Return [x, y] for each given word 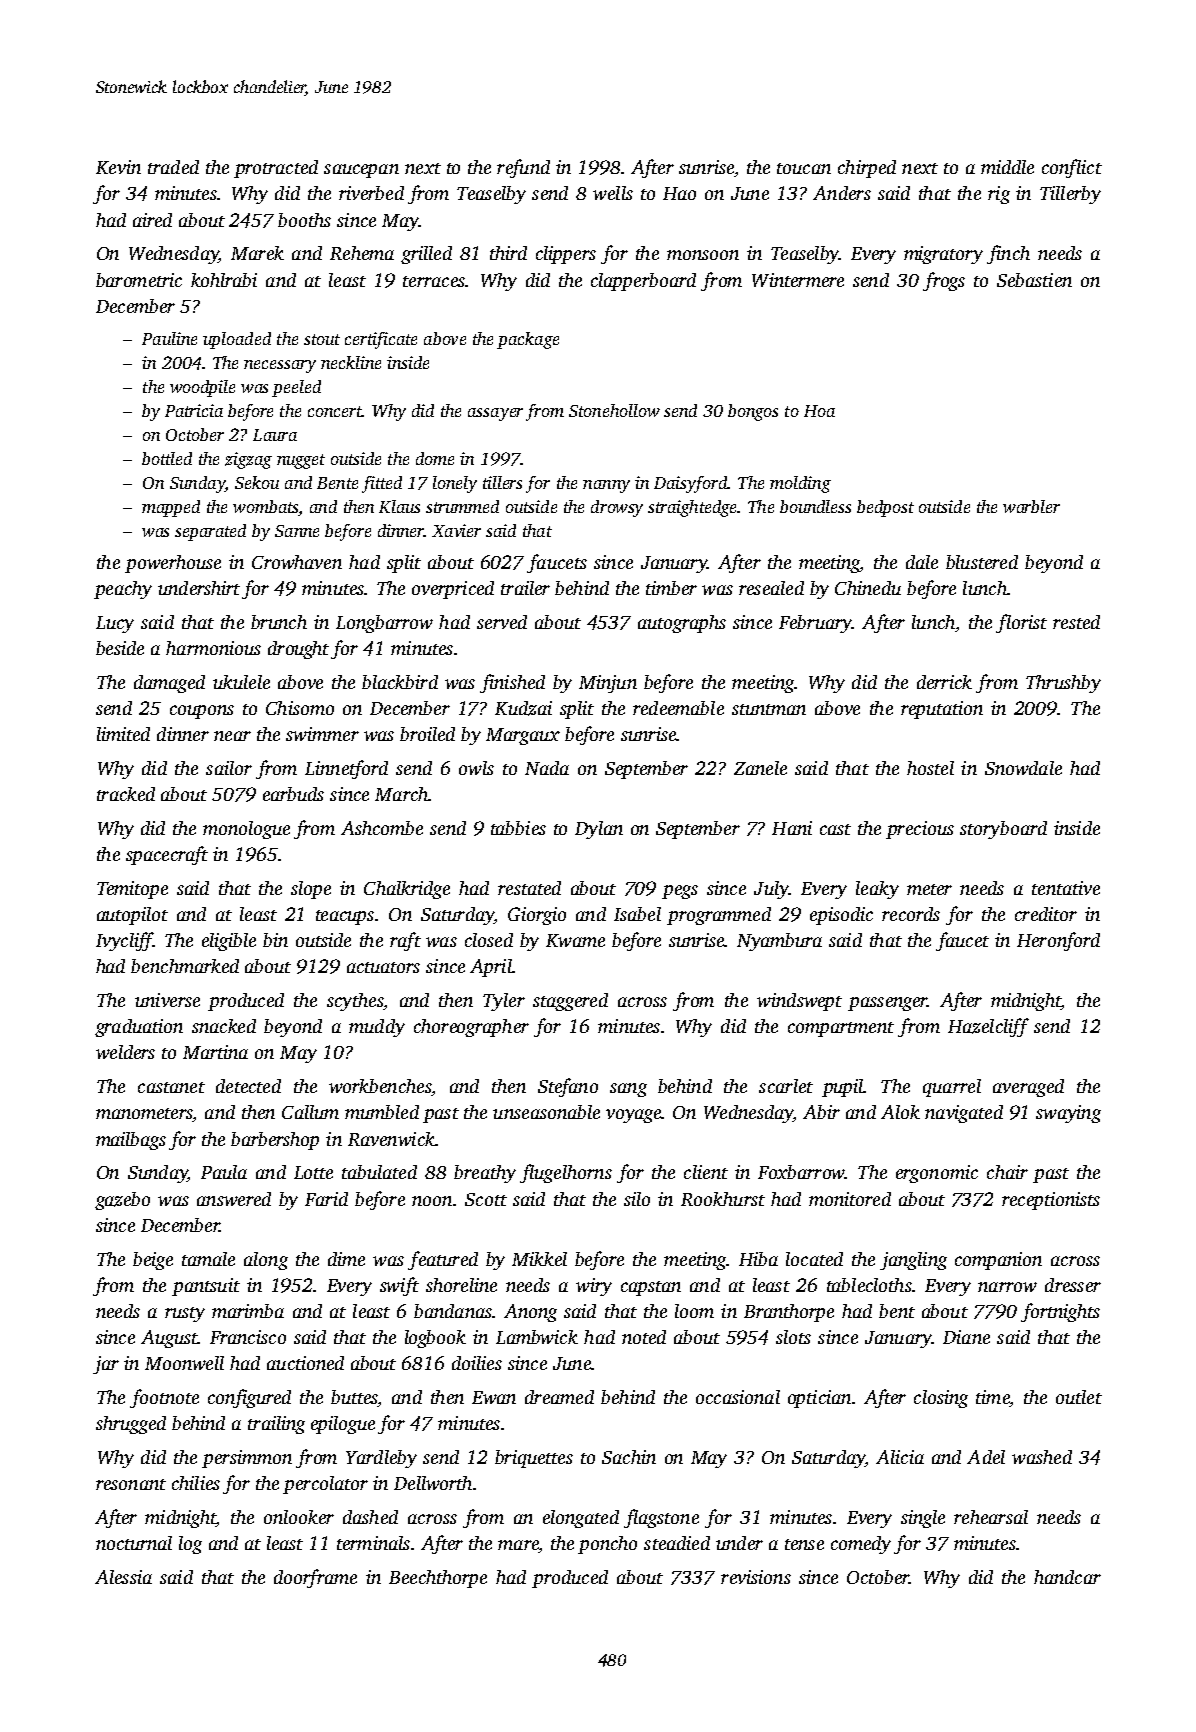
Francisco [248, 1337]
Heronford [1058, 941]
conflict [1072, 168]
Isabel [637, 914]
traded [173, 167]
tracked [126, 794]
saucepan [361, 171]
